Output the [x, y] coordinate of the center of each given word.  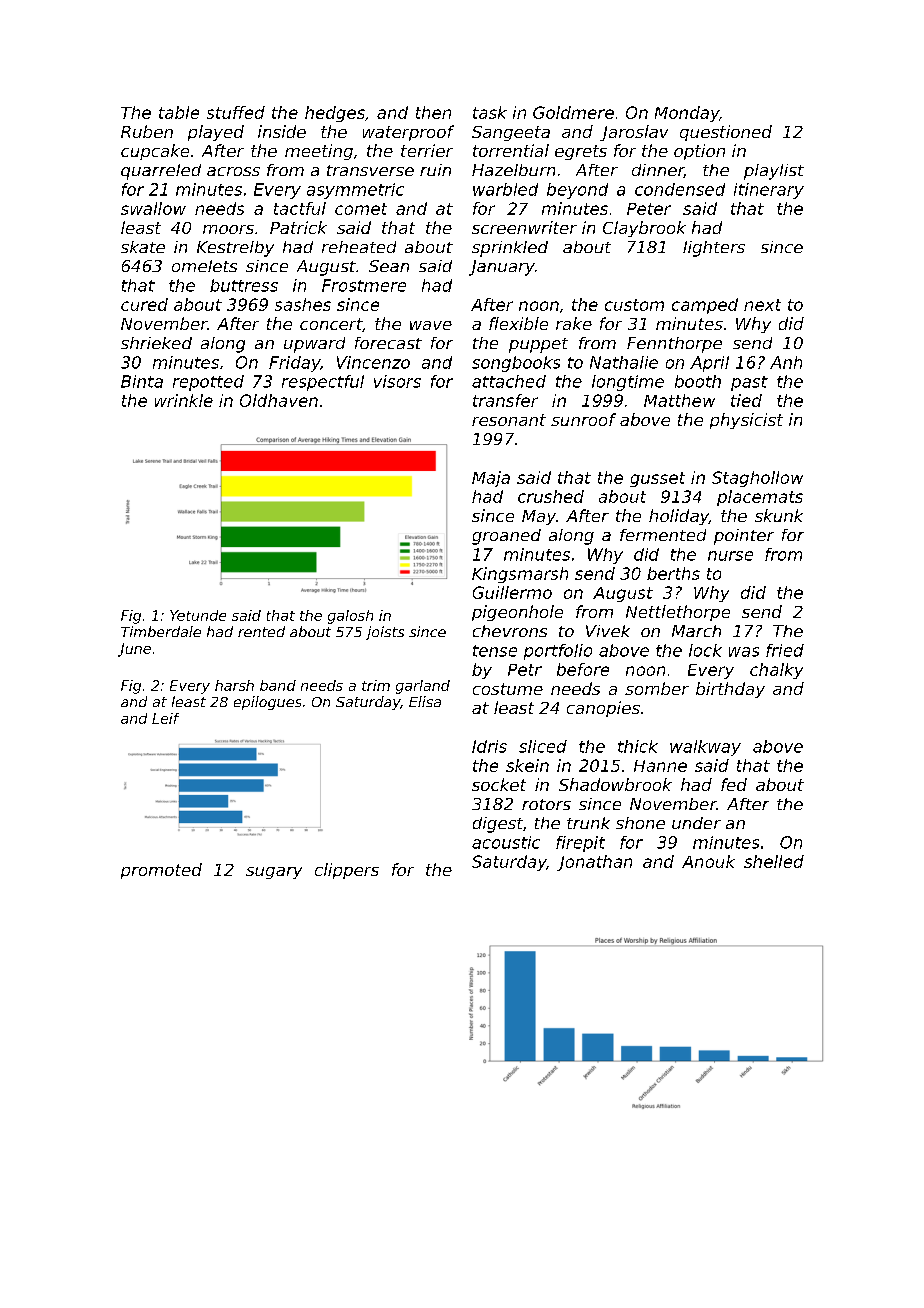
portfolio [558, 652]
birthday [730, 690]
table [179, 112]
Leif [165, 718]
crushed [551, 496]
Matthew [679, 400]
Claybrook [644, 229]
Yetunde [198, 615]
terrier [427, 150]
